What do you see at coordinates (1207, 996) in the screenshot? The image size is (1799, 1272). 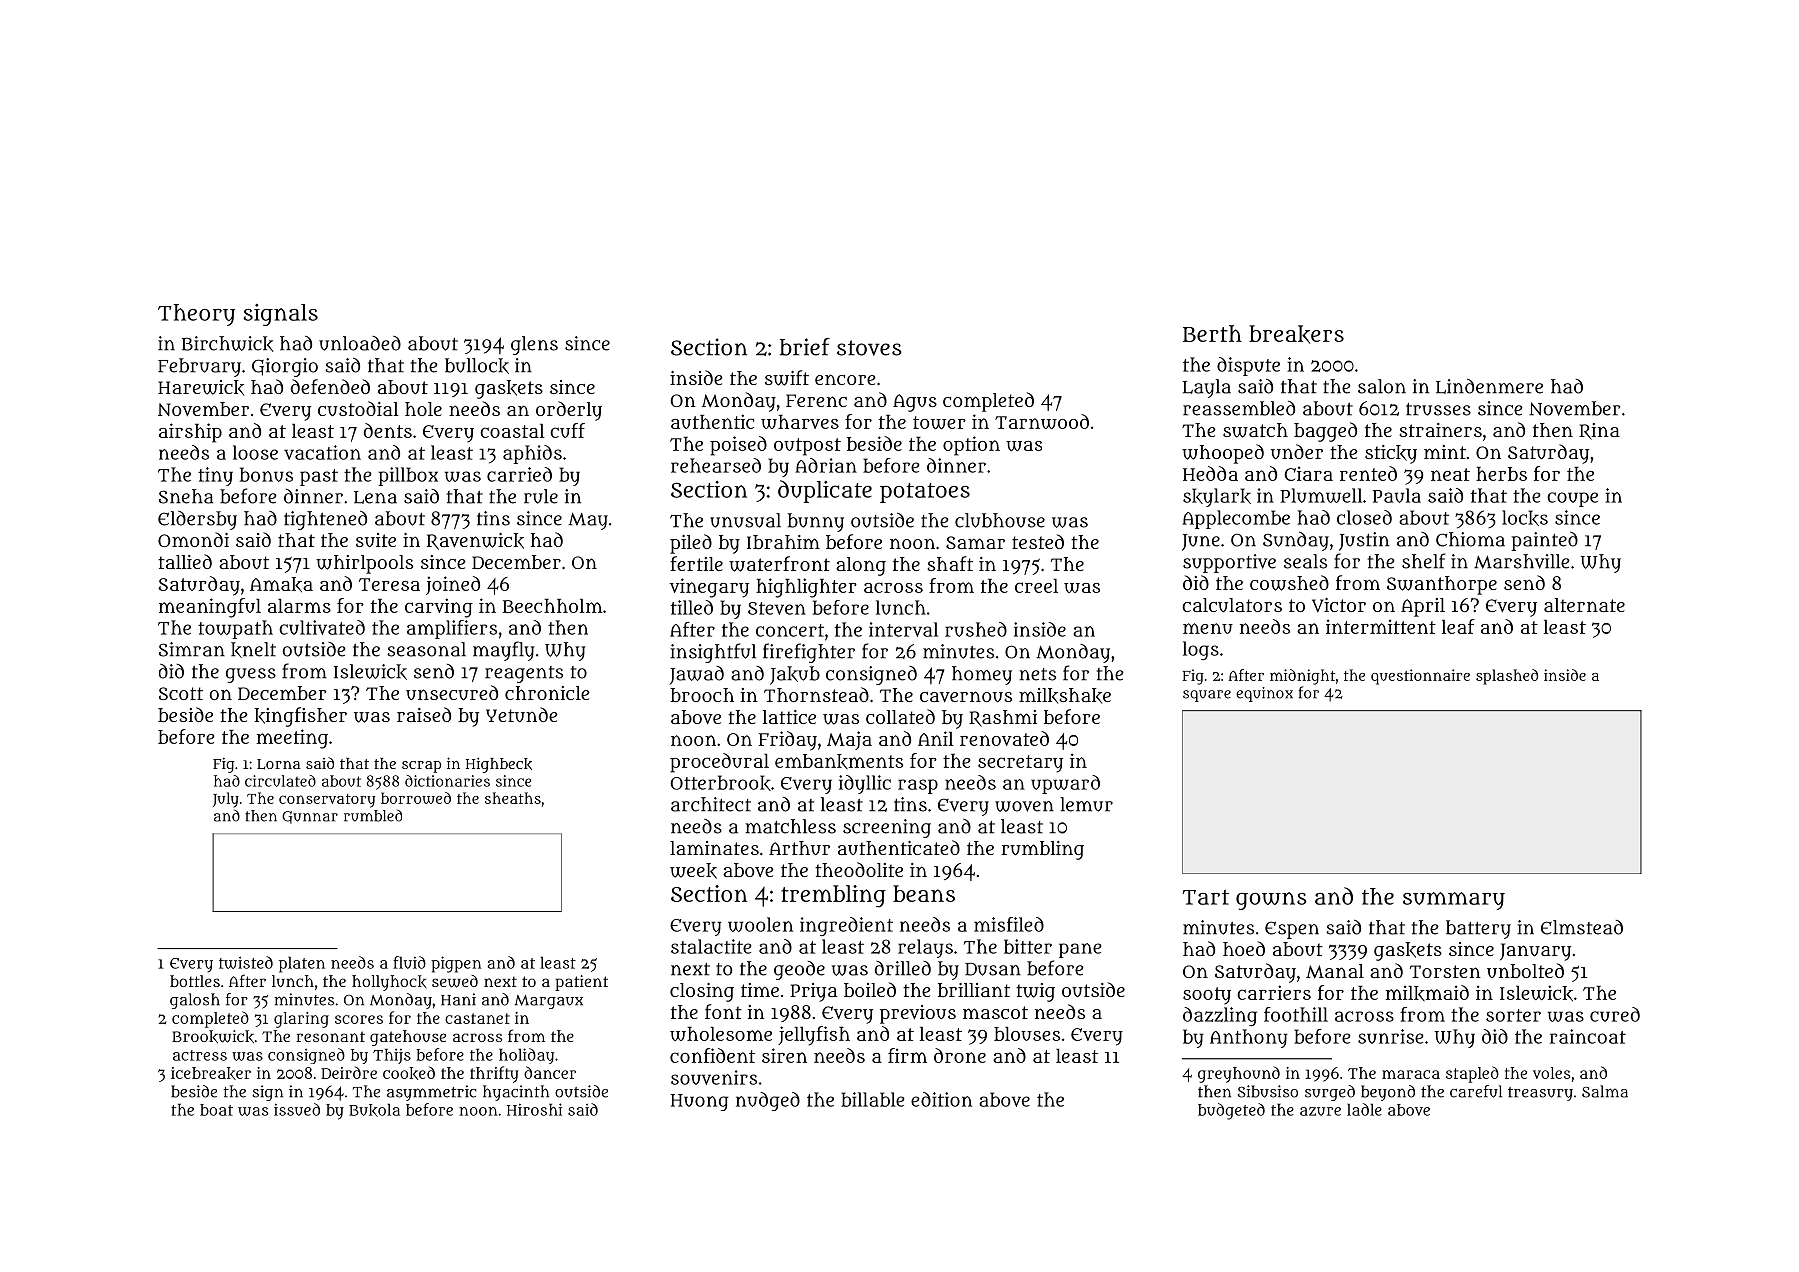 I see `sooty` at bounding box center [1207, 996].
